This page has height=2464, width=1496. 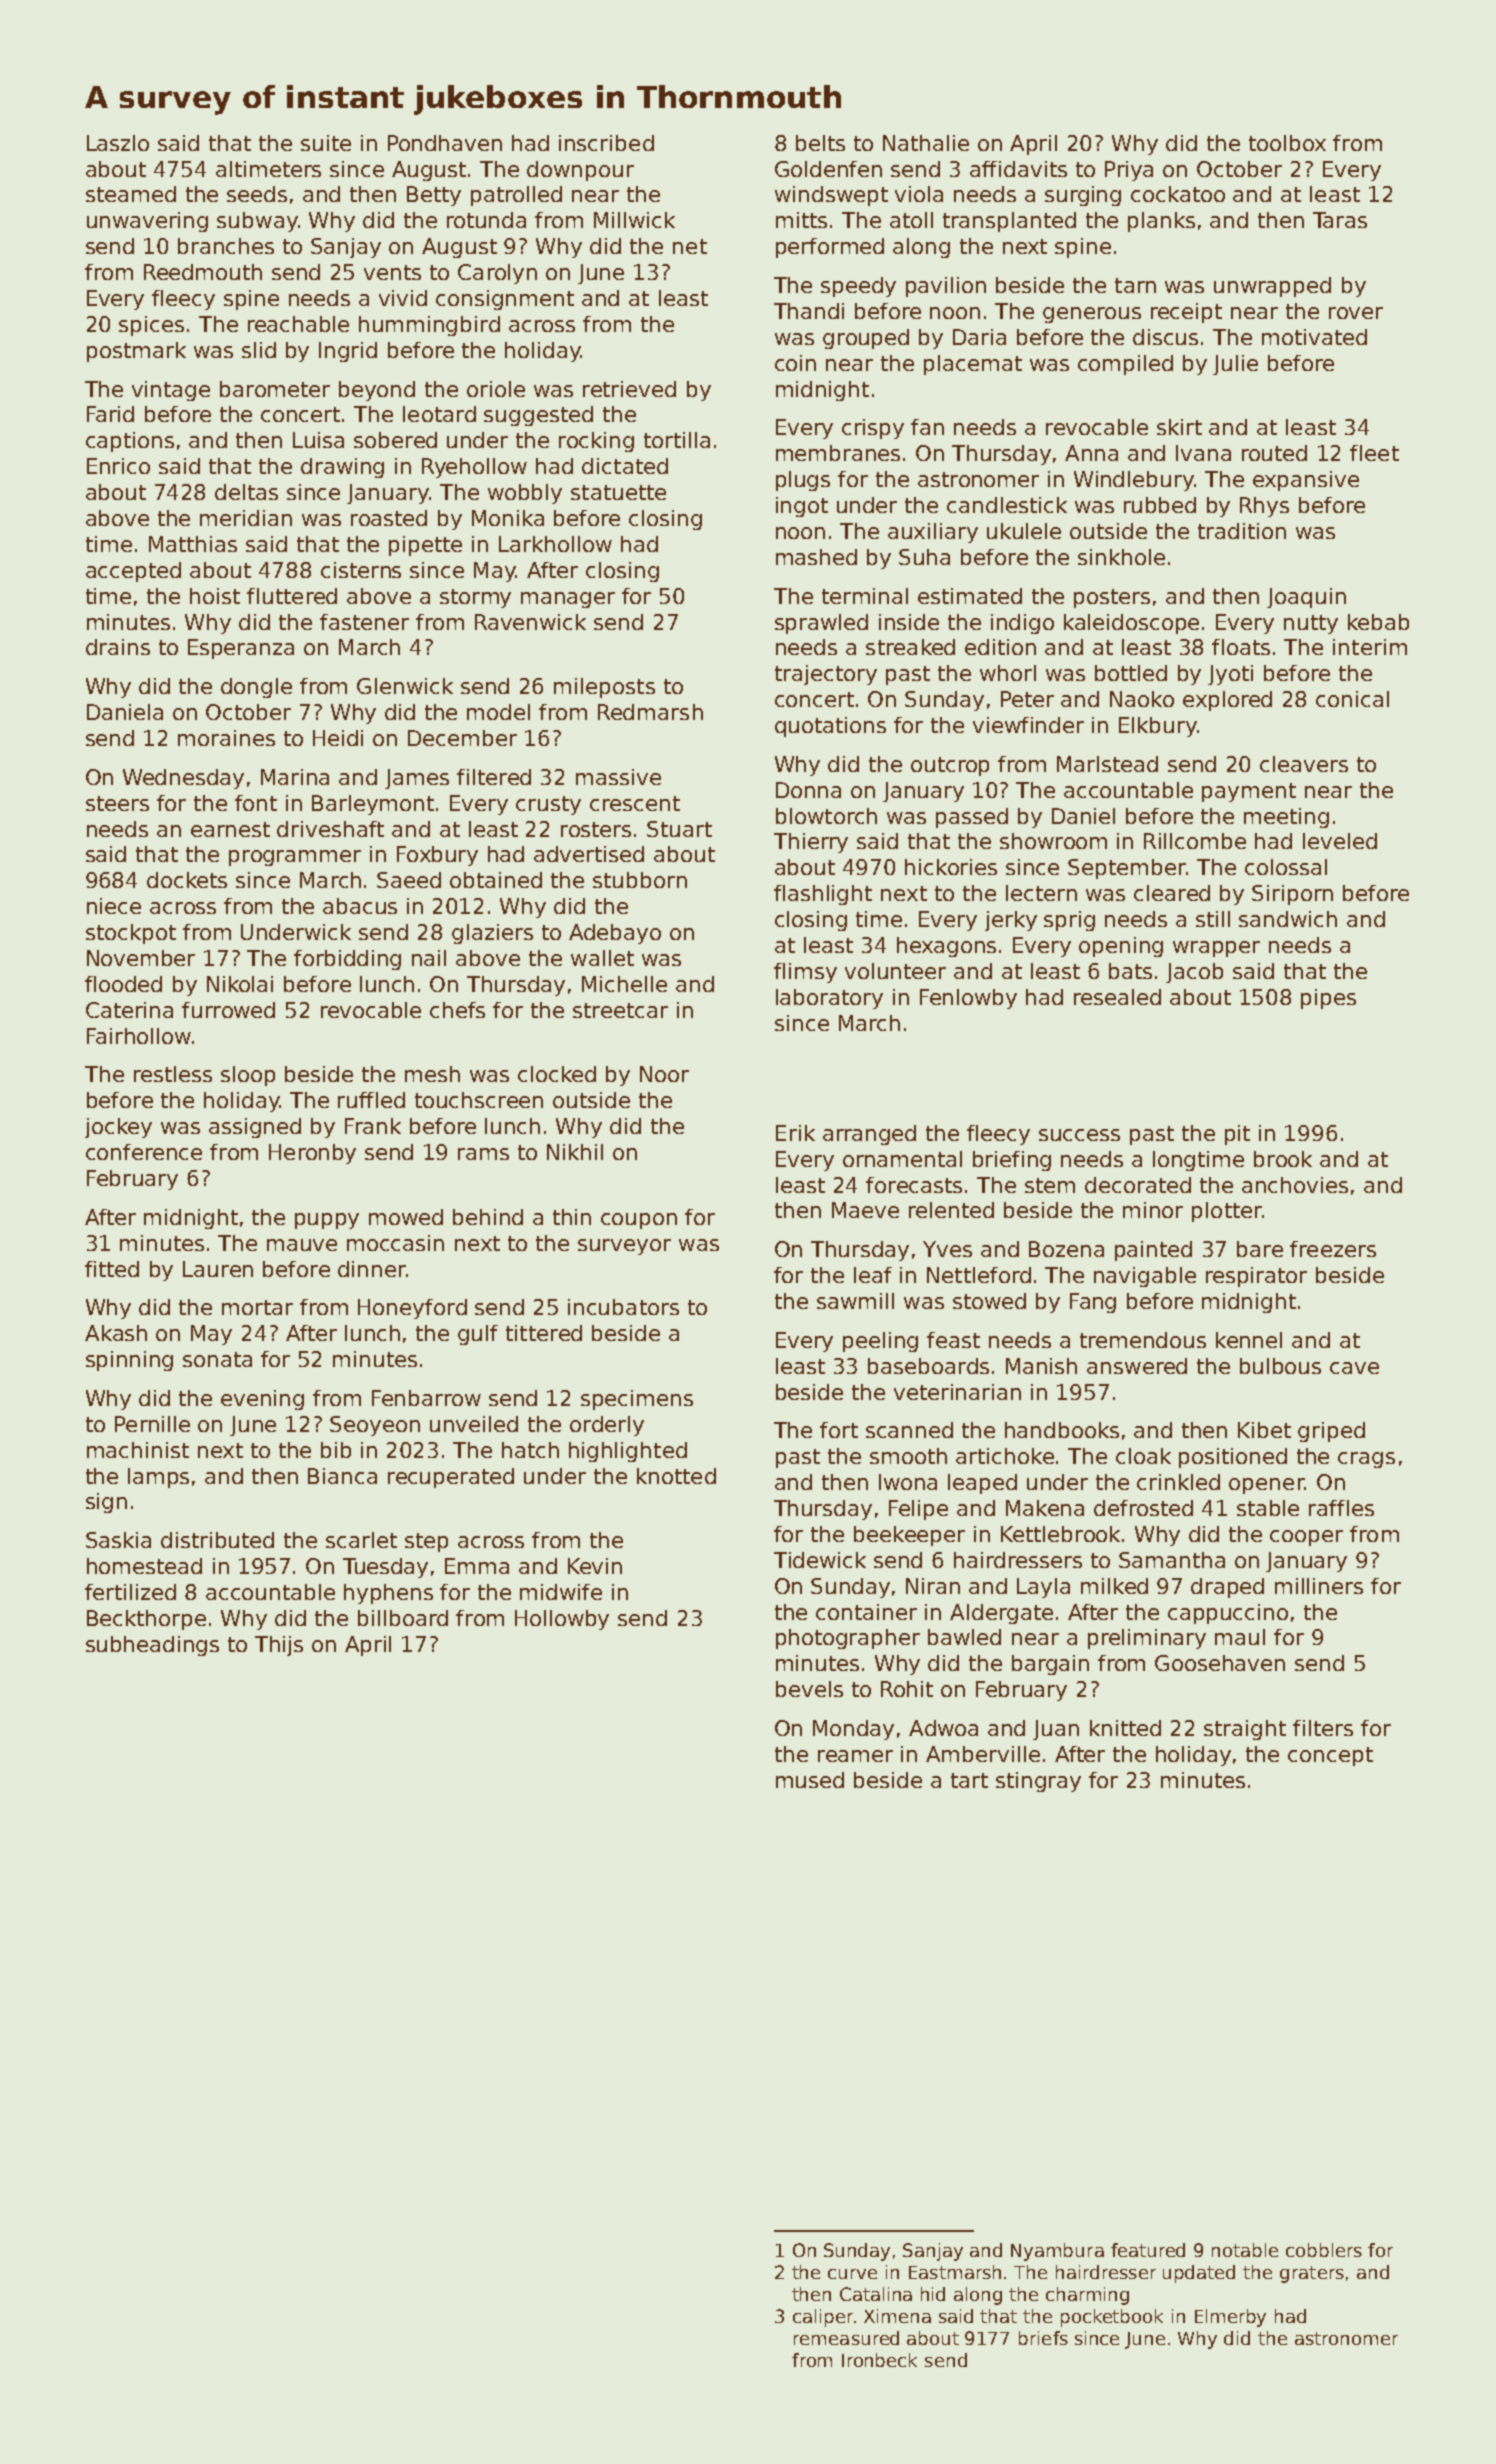 What do you see at coordinates (820, 143) in the page?
I see `belts` at bounding box center [820, 143].
